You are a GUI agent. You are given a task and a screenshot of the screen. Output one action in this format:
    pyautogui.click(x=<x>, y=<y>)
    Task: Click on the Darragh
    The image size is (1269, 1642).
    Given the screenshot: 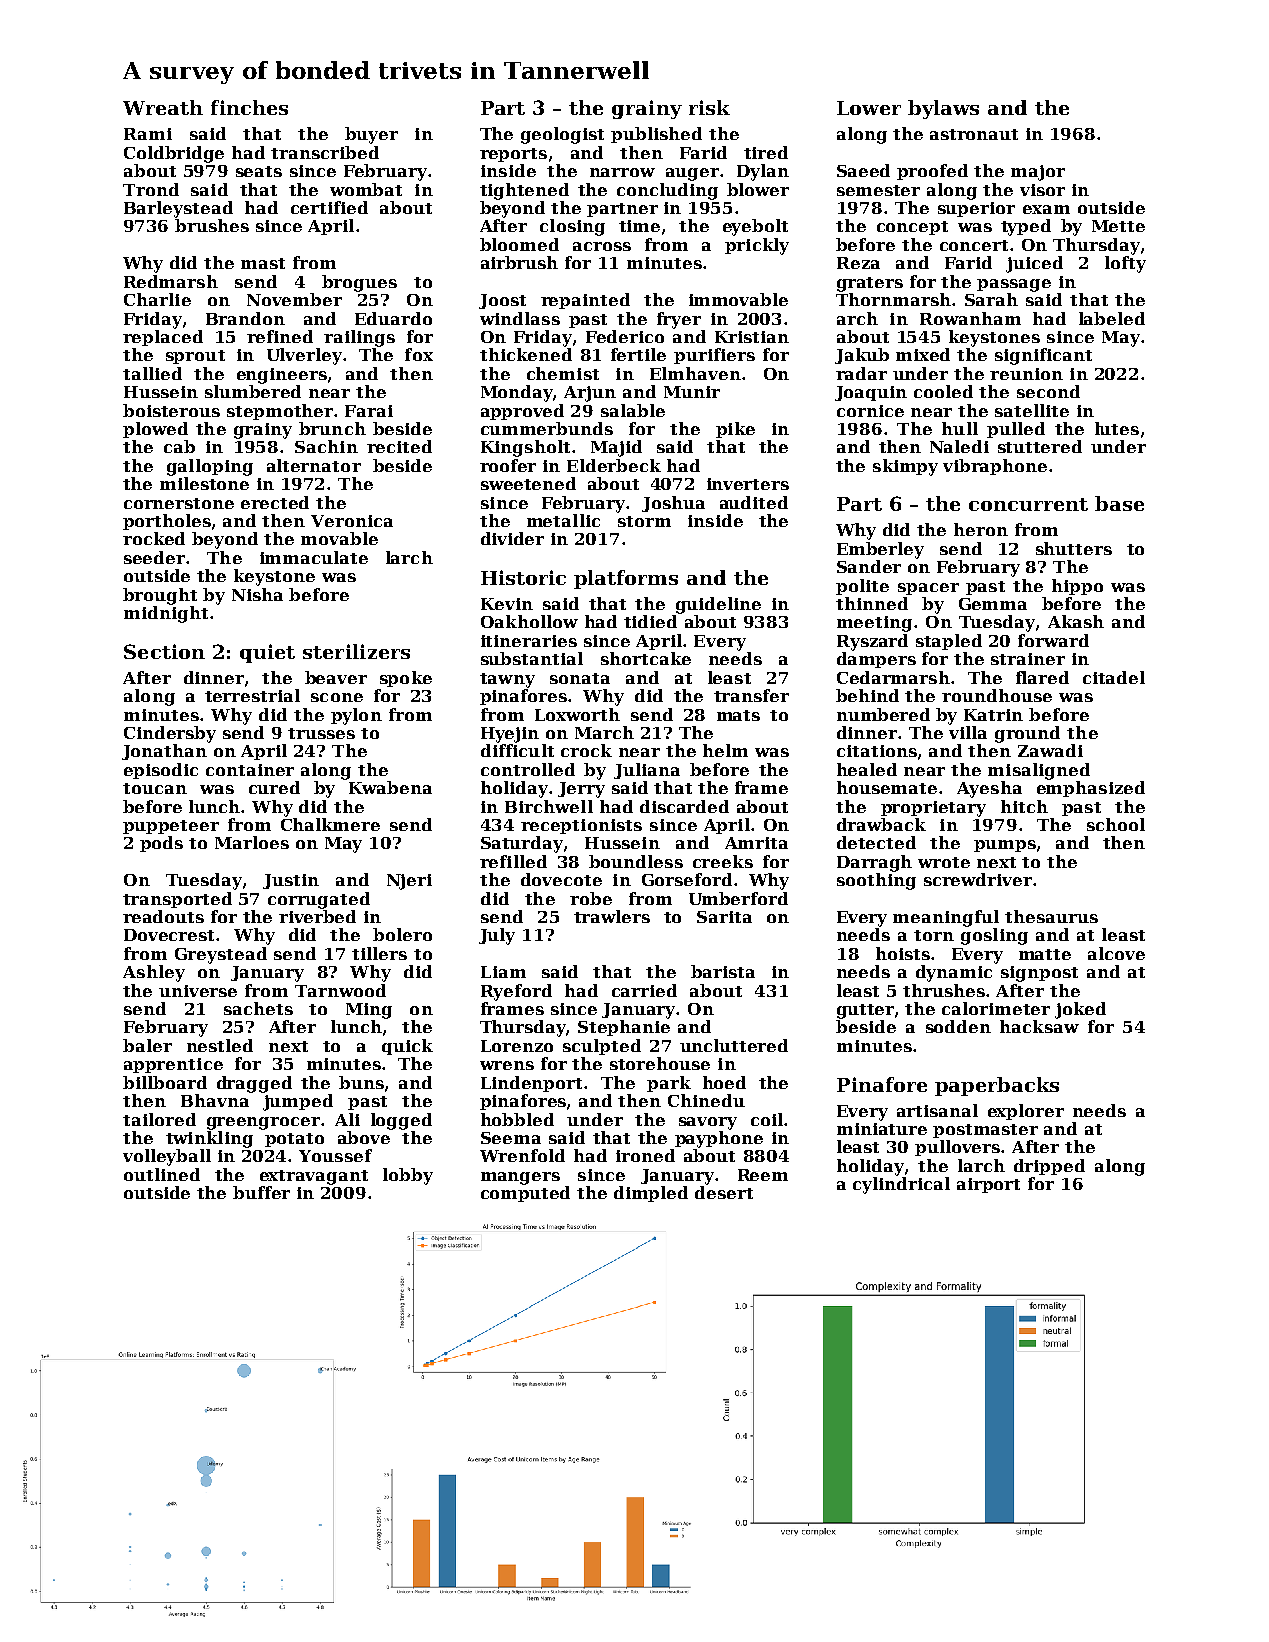 What is the action you would take?
    pyautogui.click(x=874, y=863)
